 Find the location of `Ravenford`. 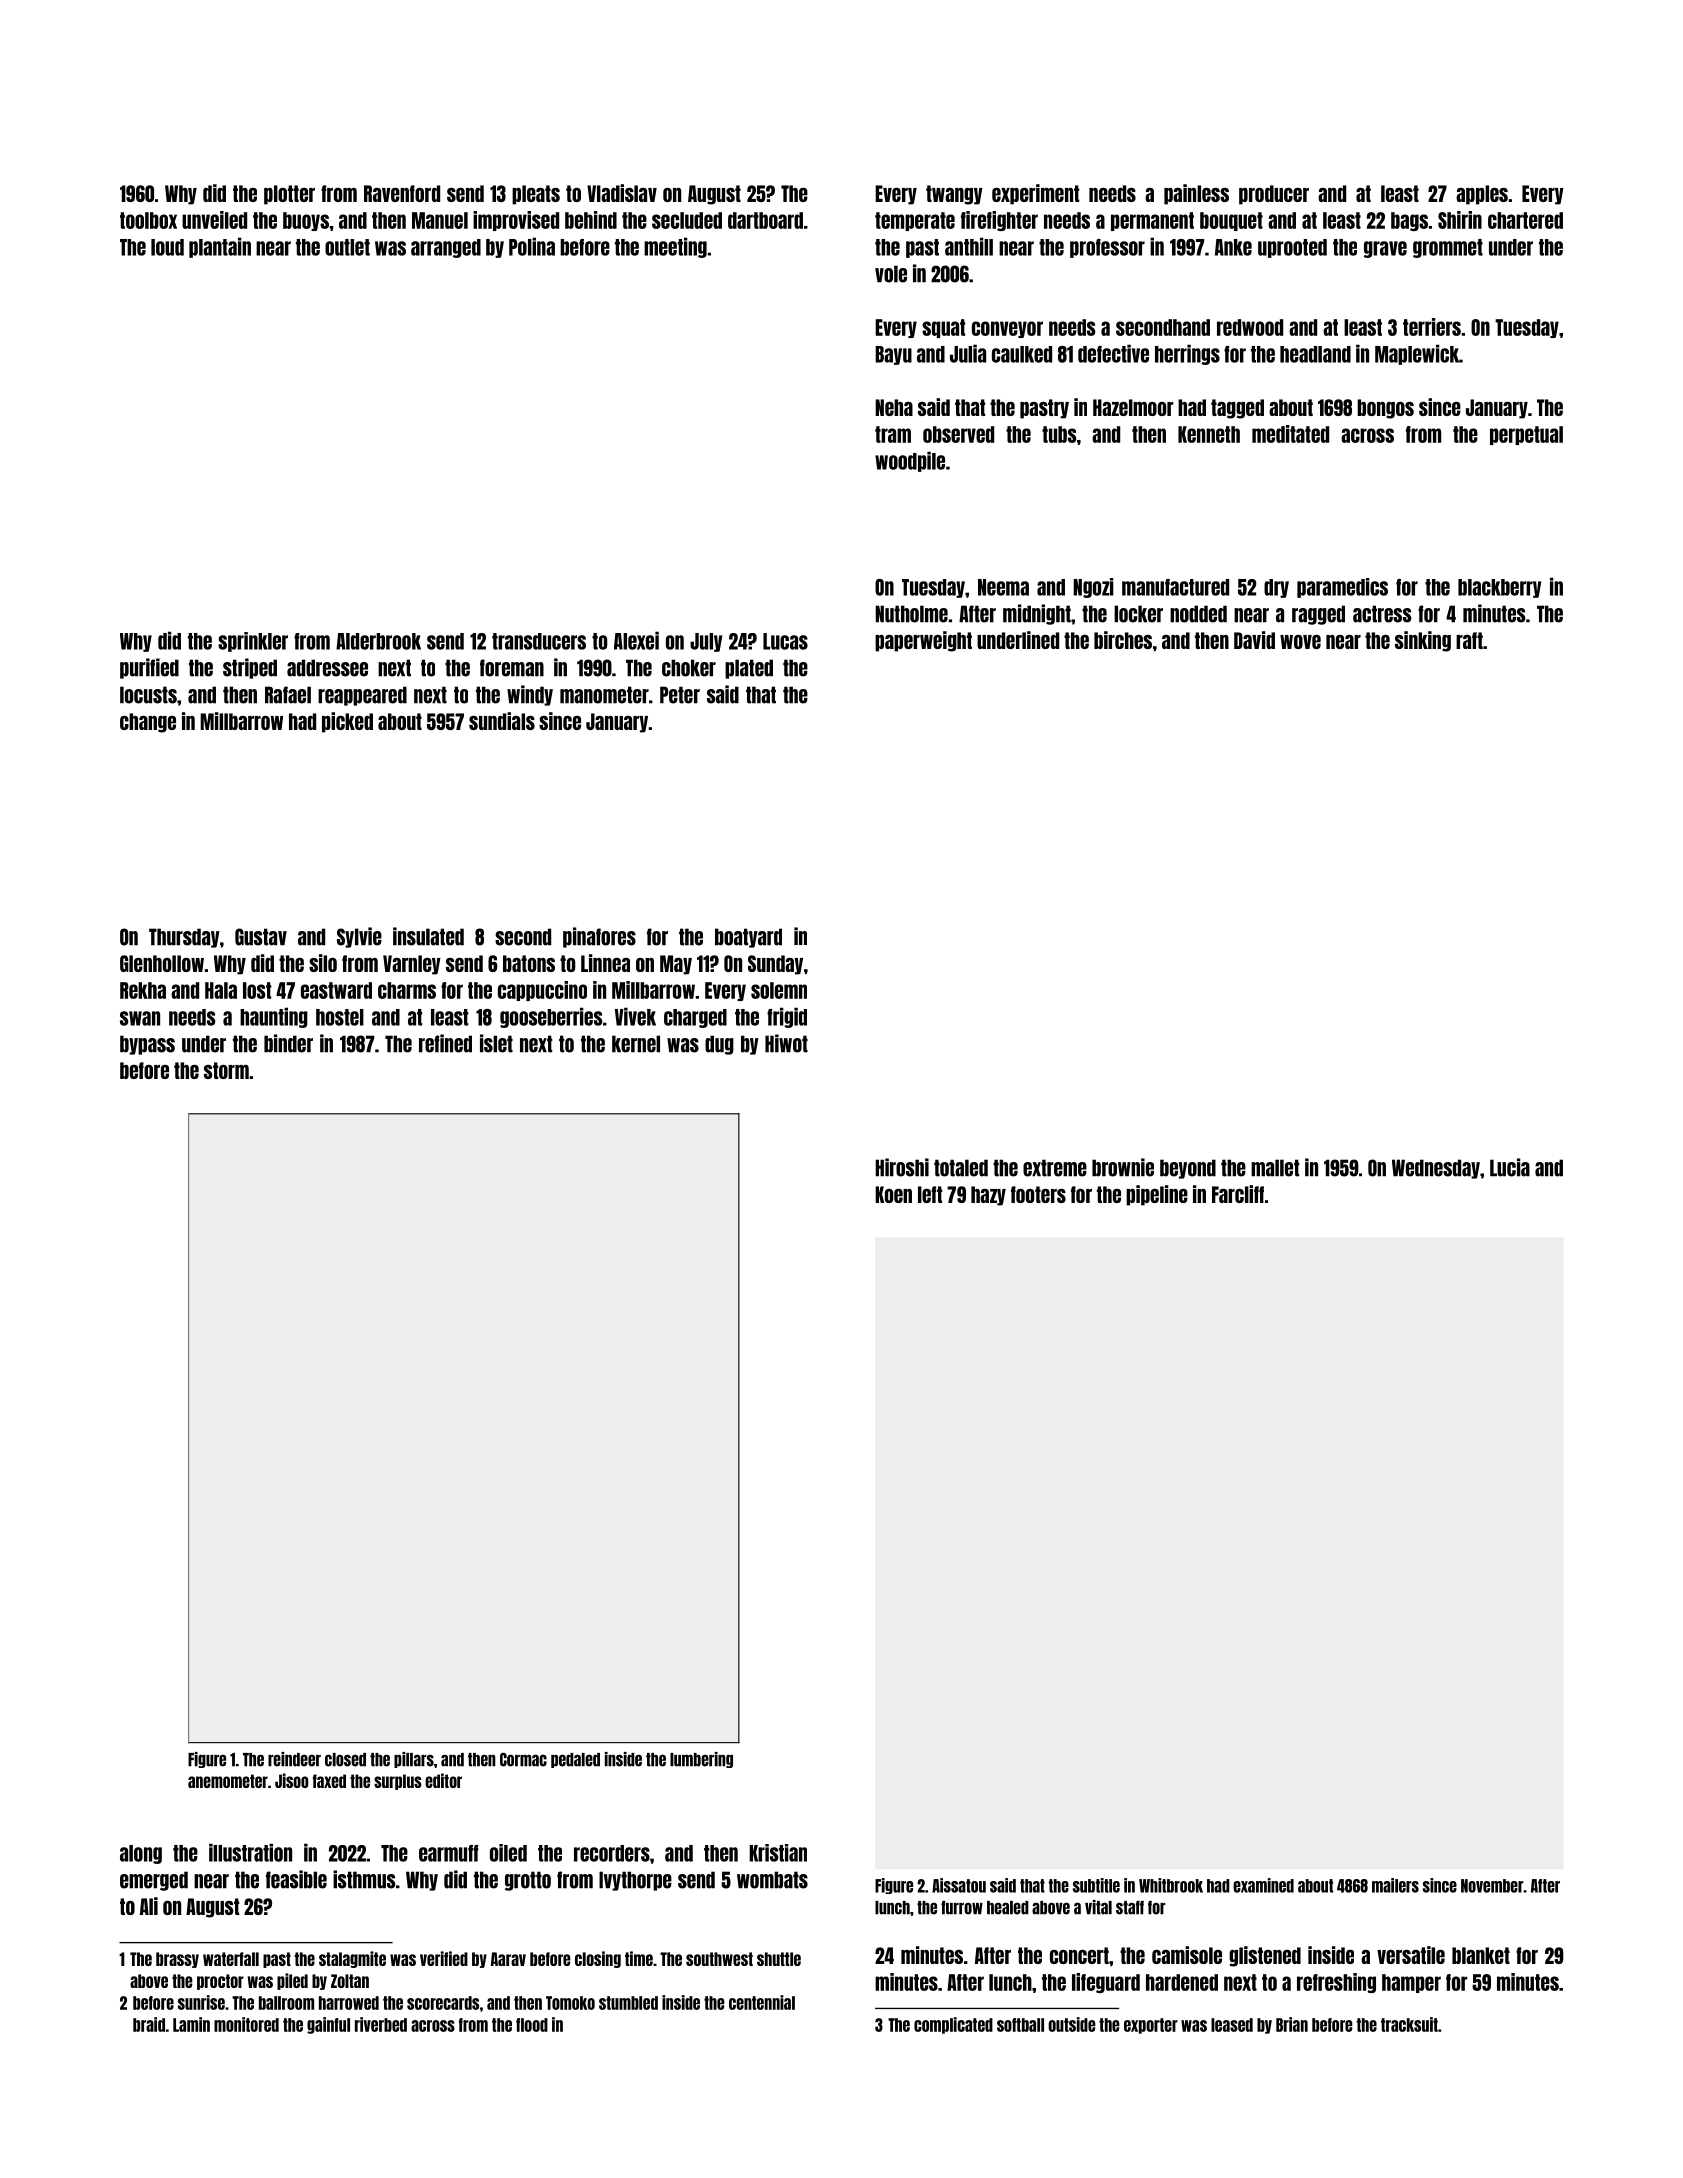

Ravenford is located at coordinates (402, 193).
